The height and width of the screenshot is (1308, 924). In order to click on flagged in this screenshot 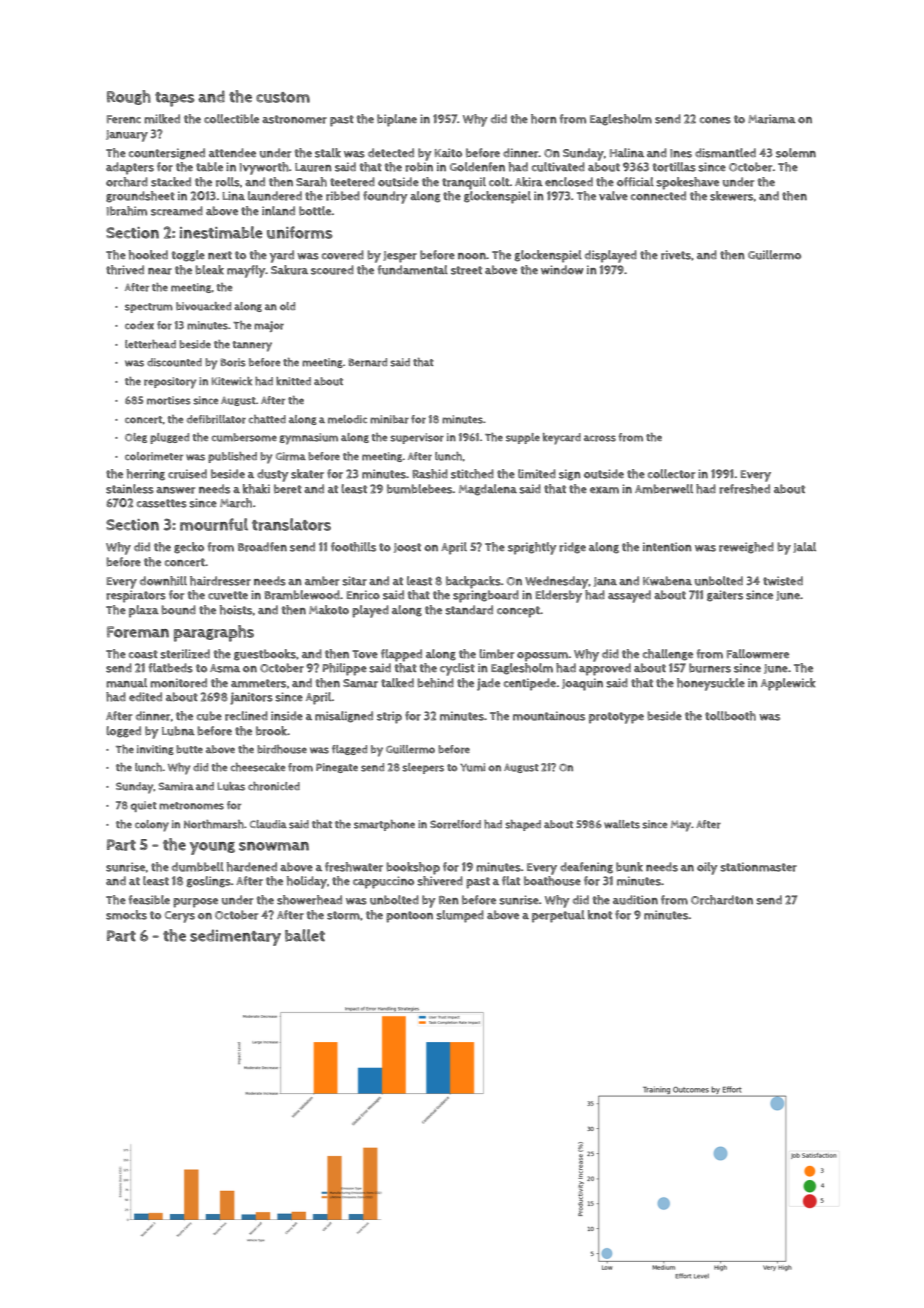, I will do `click(349, 750)`.
